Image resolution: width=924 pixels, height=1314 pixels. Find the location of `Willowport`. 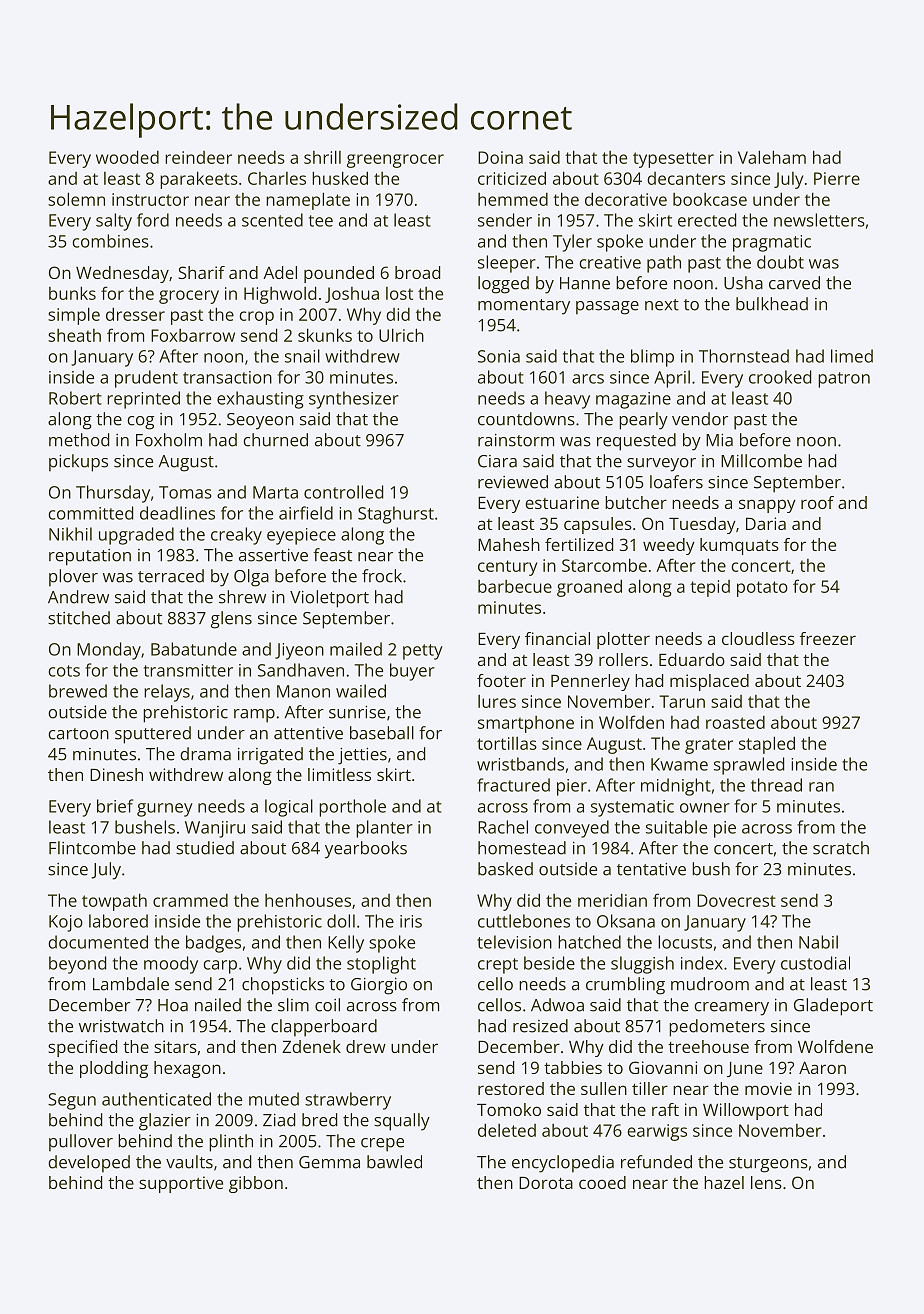

Willowport is located at coordinates (746, 1111).
